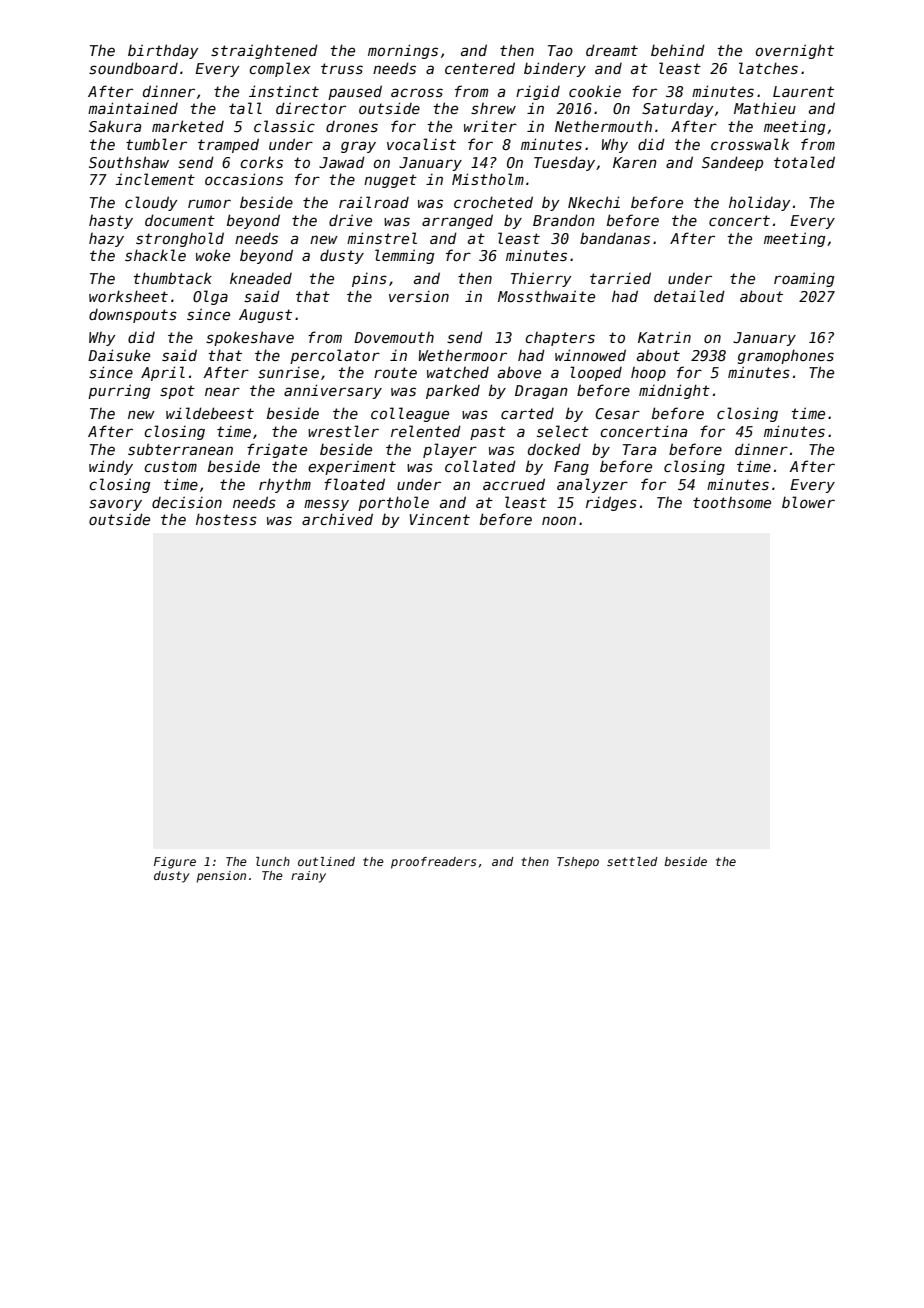 Image resolution: width=924 pixels, height=1308 pixels. Describe the element at coordinates (175, 863) in the screenshot. I see `Figure` at that location.
